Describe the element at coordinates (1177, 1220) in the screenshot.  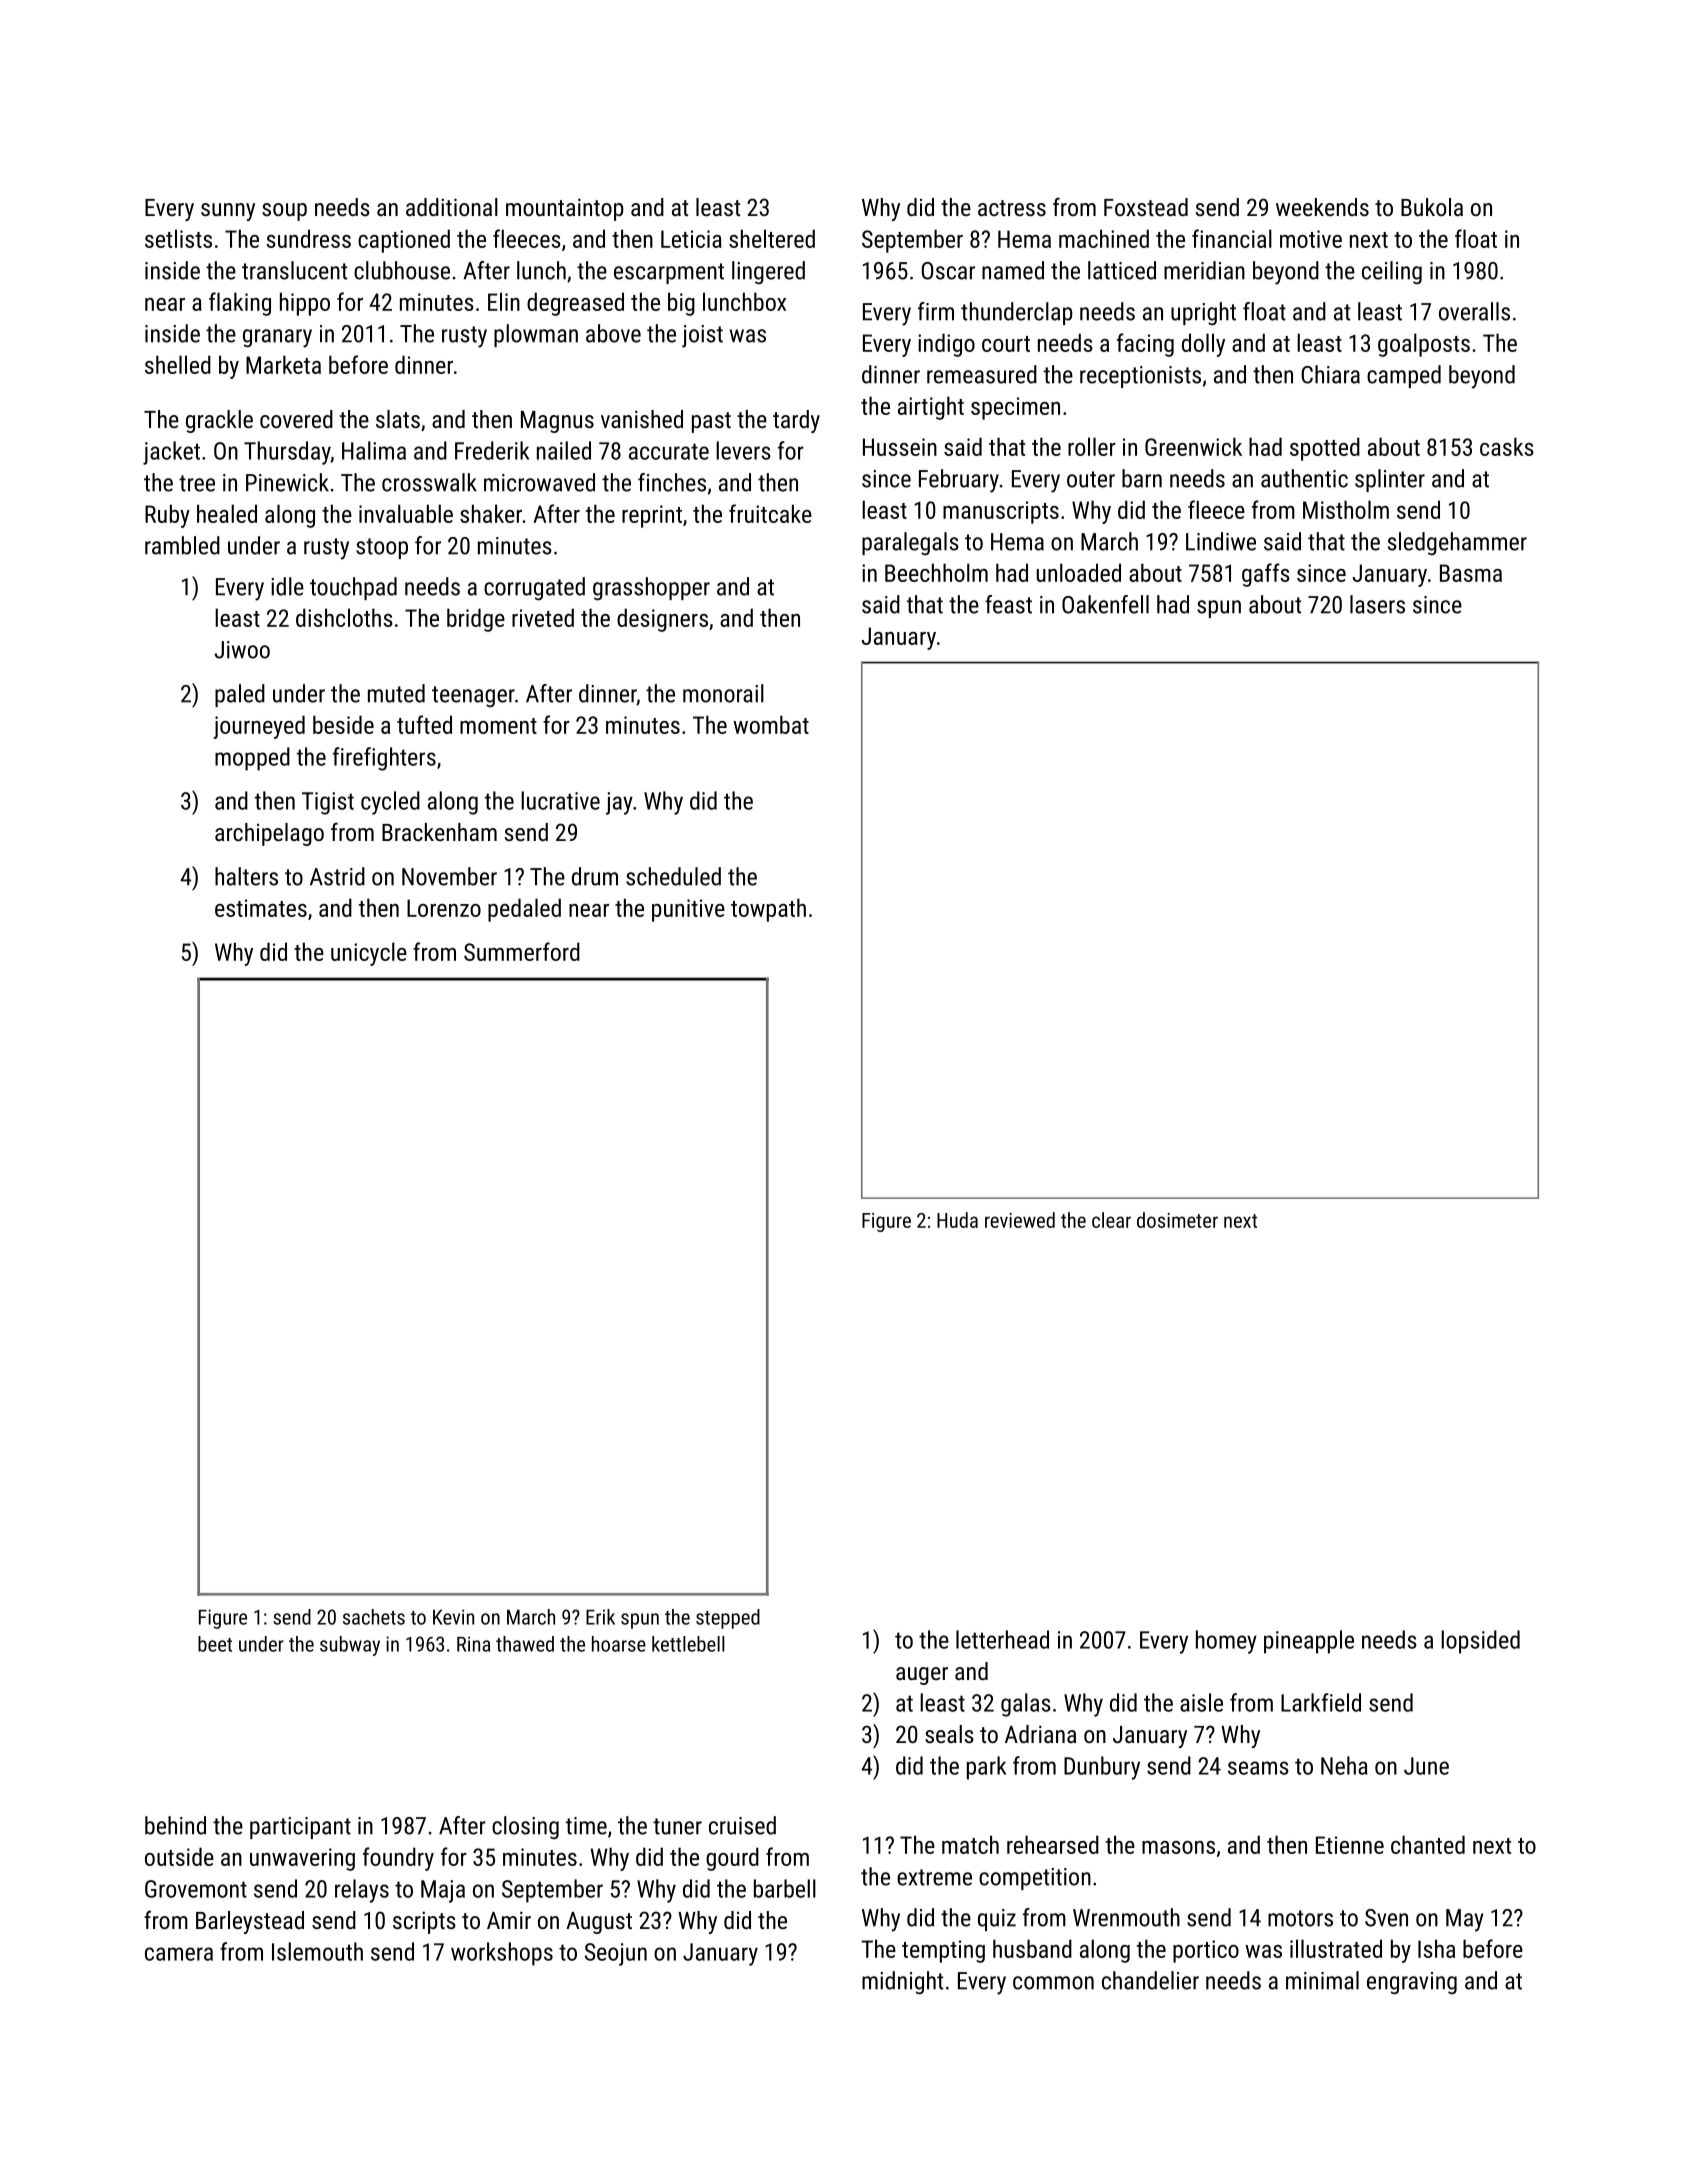
I see `dosimeter` at that location.
